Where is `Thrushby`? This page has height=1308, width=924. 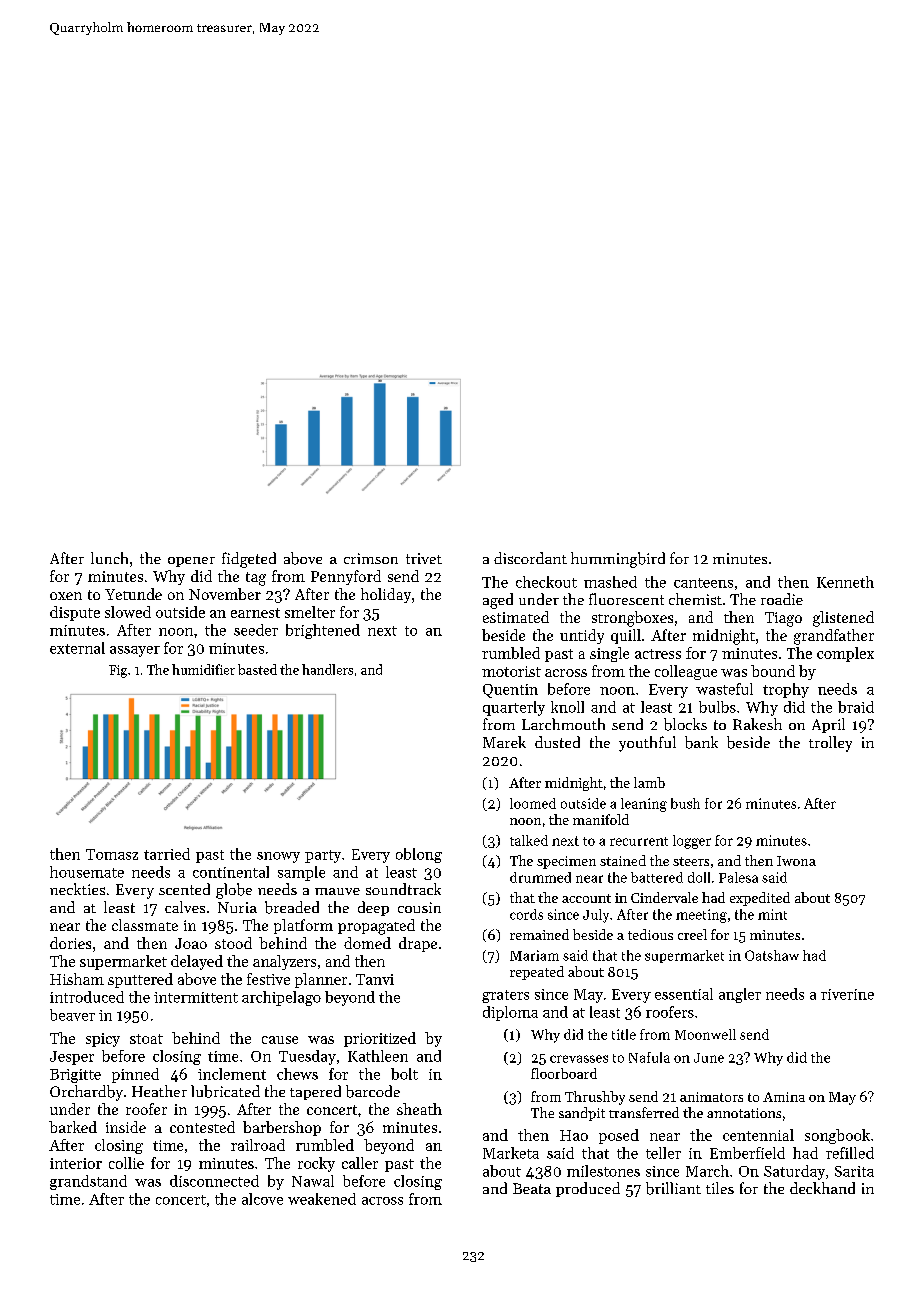
Thrushby is located at coordinates (595, 1098).
